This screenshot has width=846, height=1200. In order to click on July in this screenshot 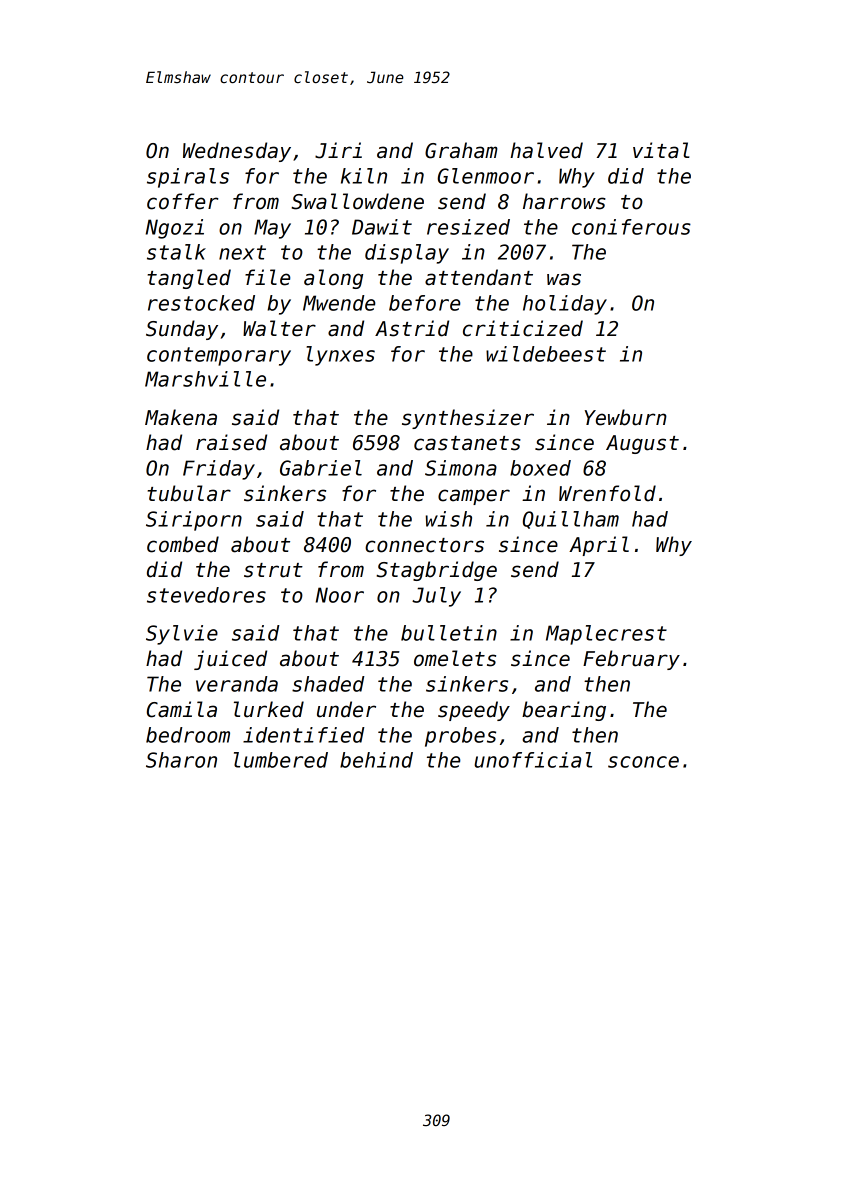, I will do `click(436, 597)`.
